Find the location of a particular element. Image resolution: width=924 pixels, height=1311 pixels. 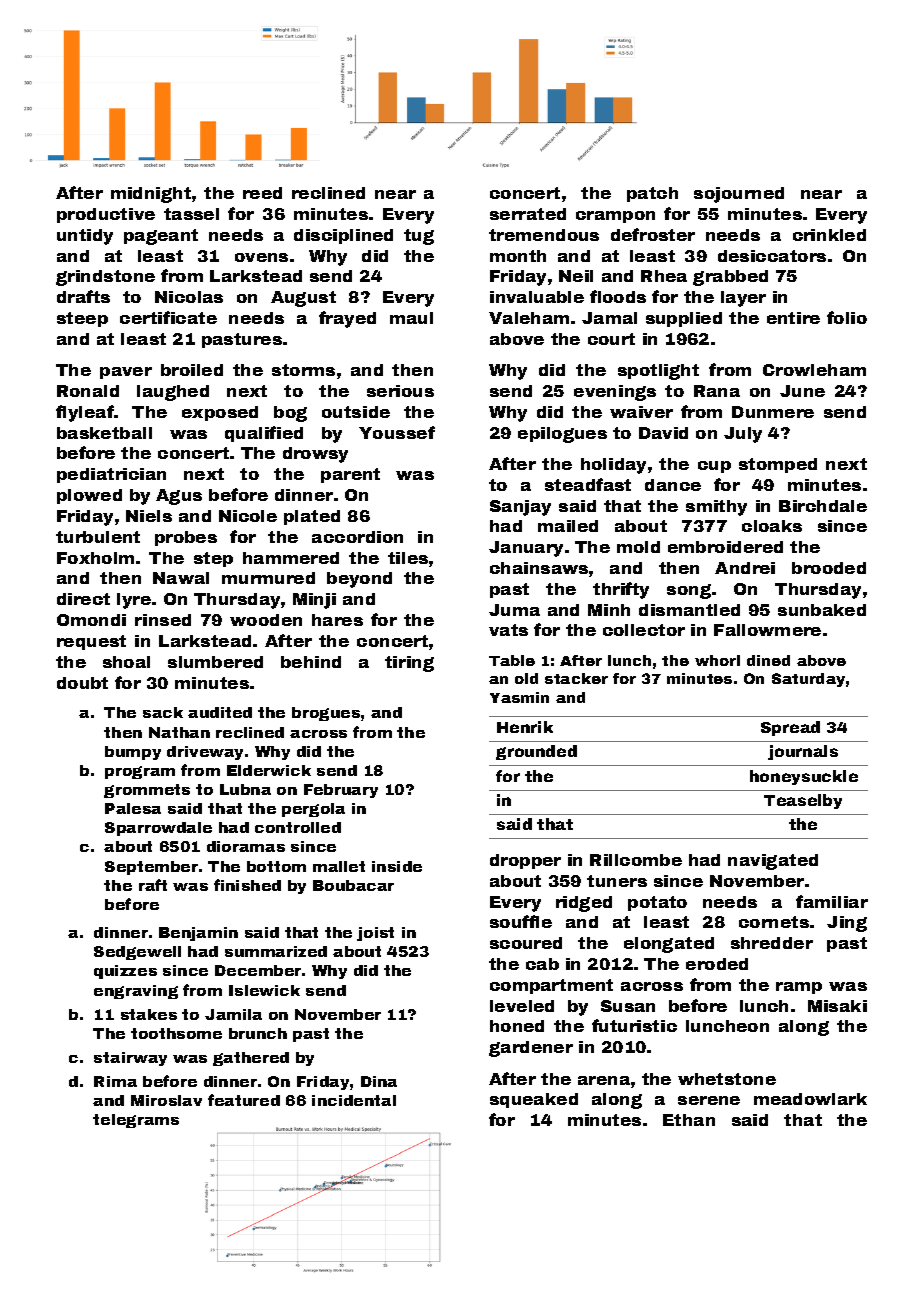

invaluable is located at coordinates (537, 297).
